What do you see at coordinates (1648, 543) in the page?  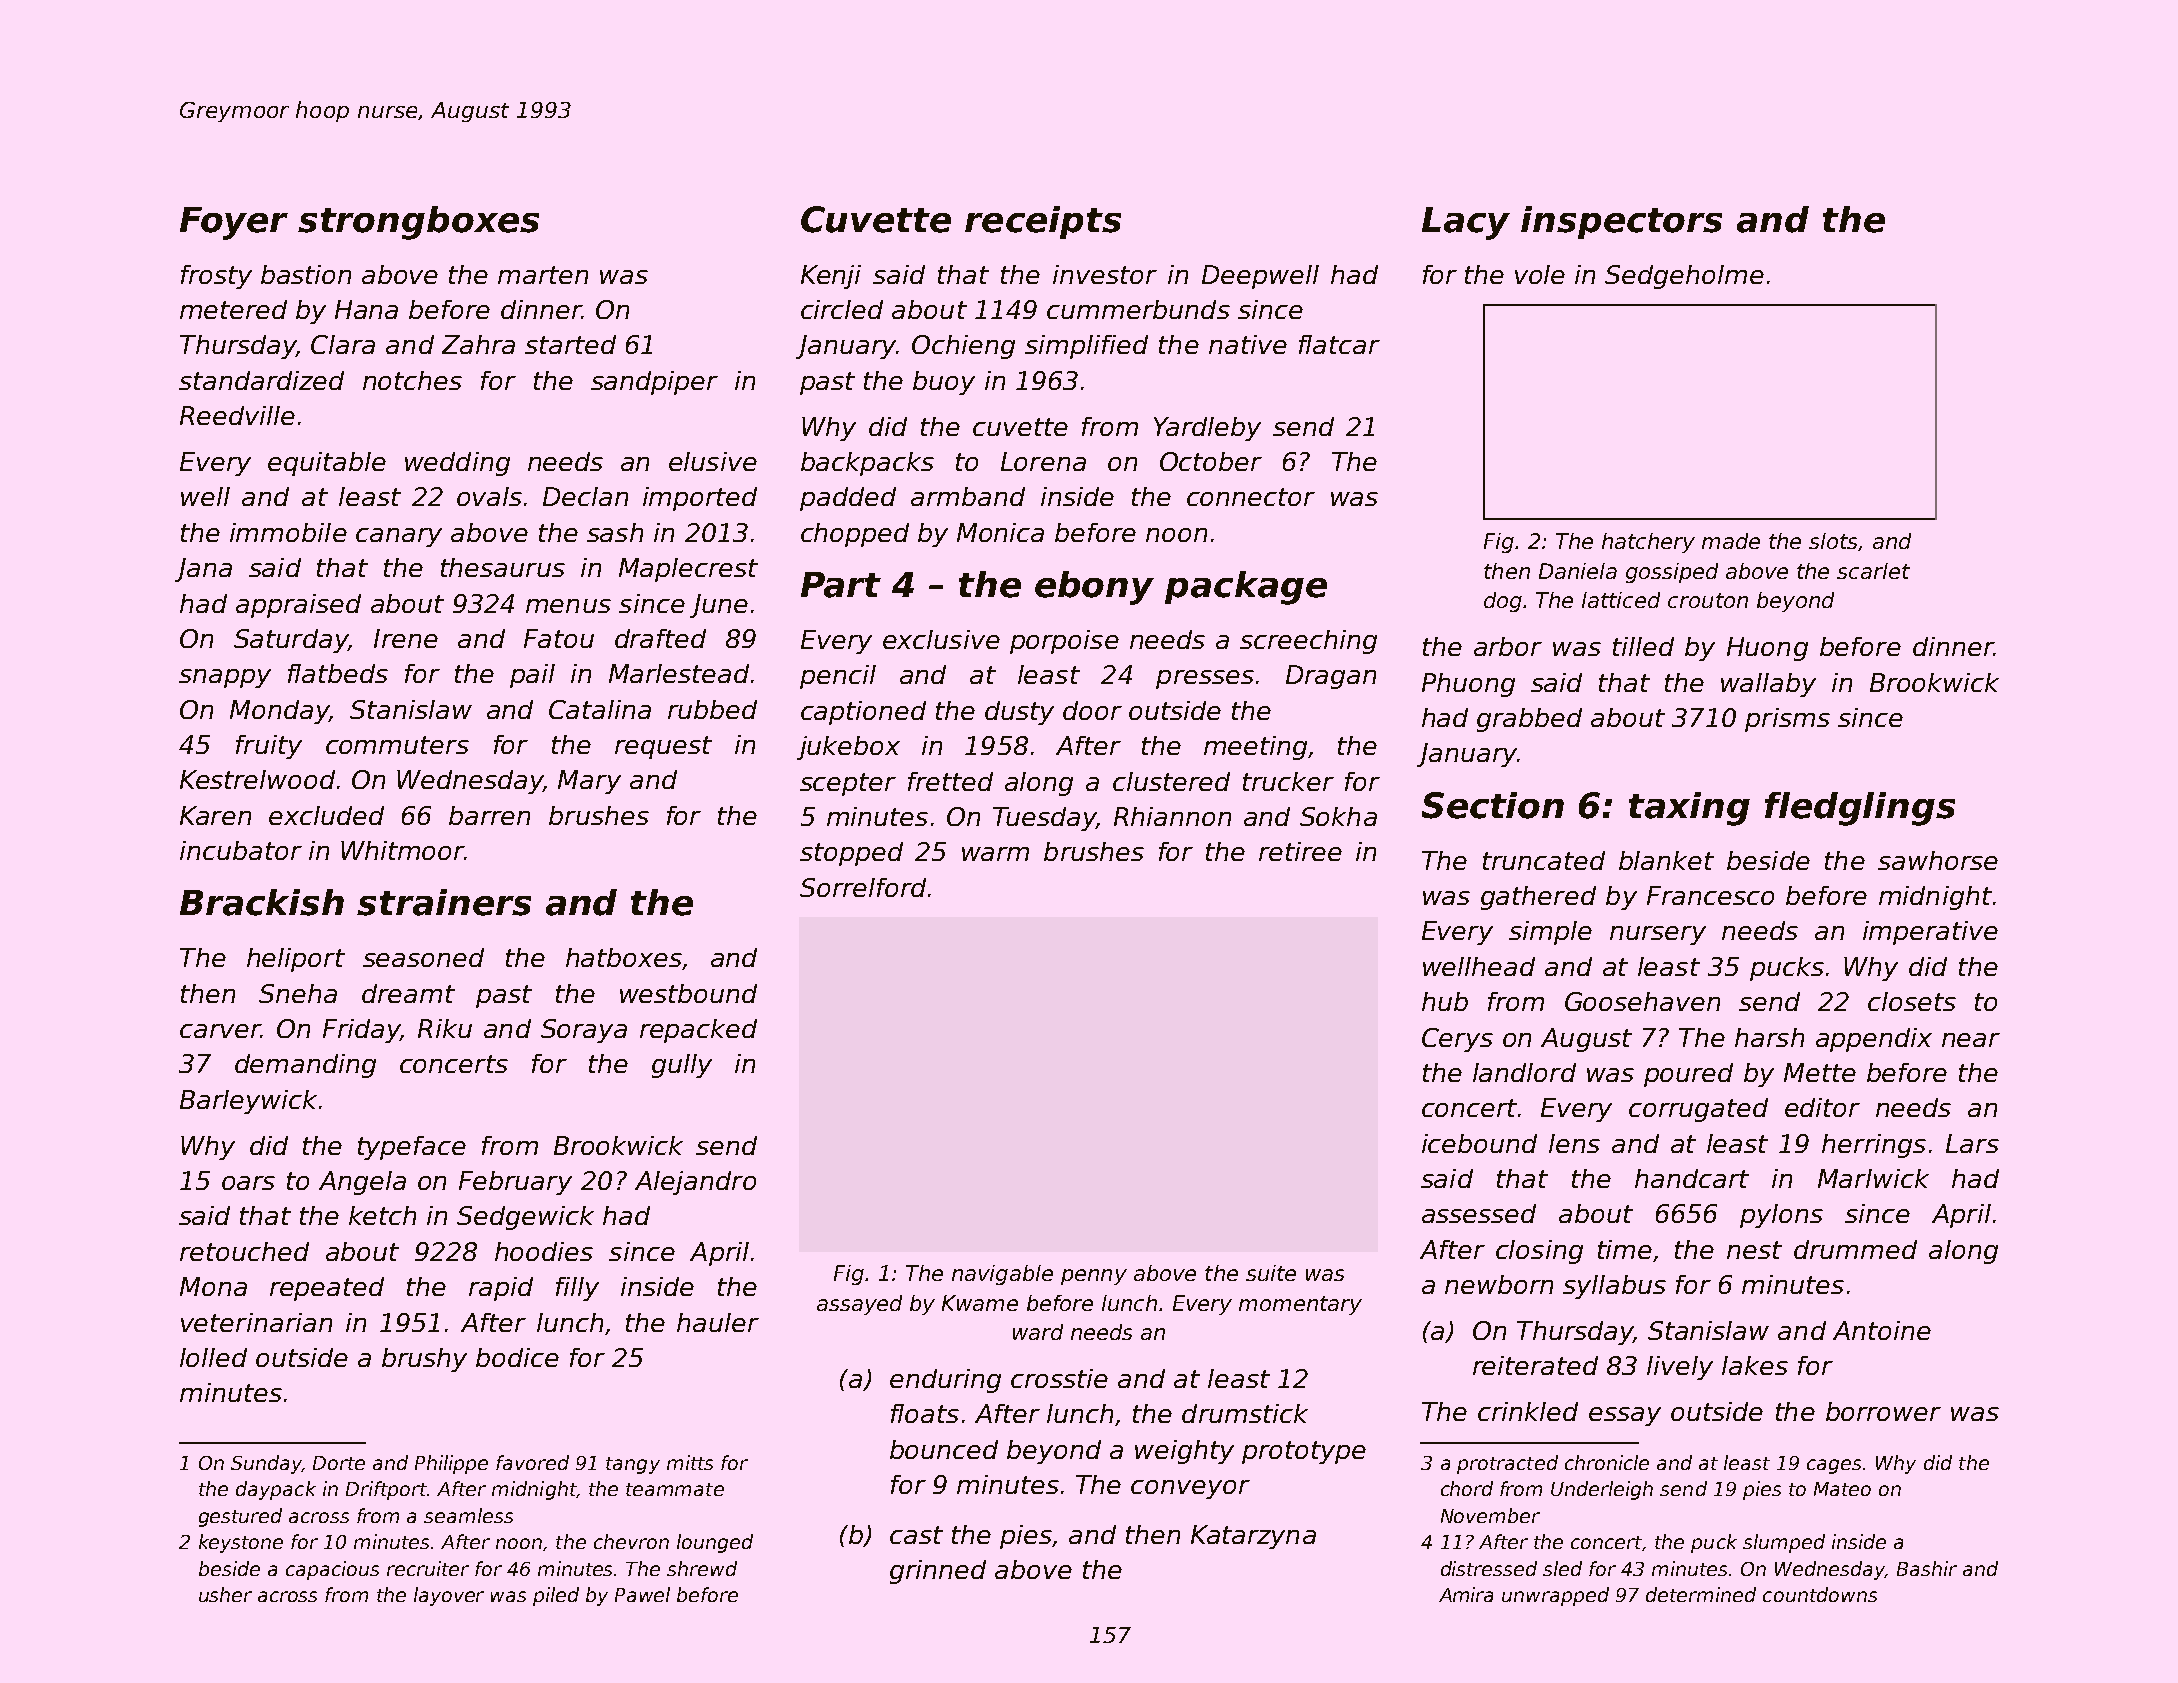 I see `hatchery` at bounding box center [1648, 543].
